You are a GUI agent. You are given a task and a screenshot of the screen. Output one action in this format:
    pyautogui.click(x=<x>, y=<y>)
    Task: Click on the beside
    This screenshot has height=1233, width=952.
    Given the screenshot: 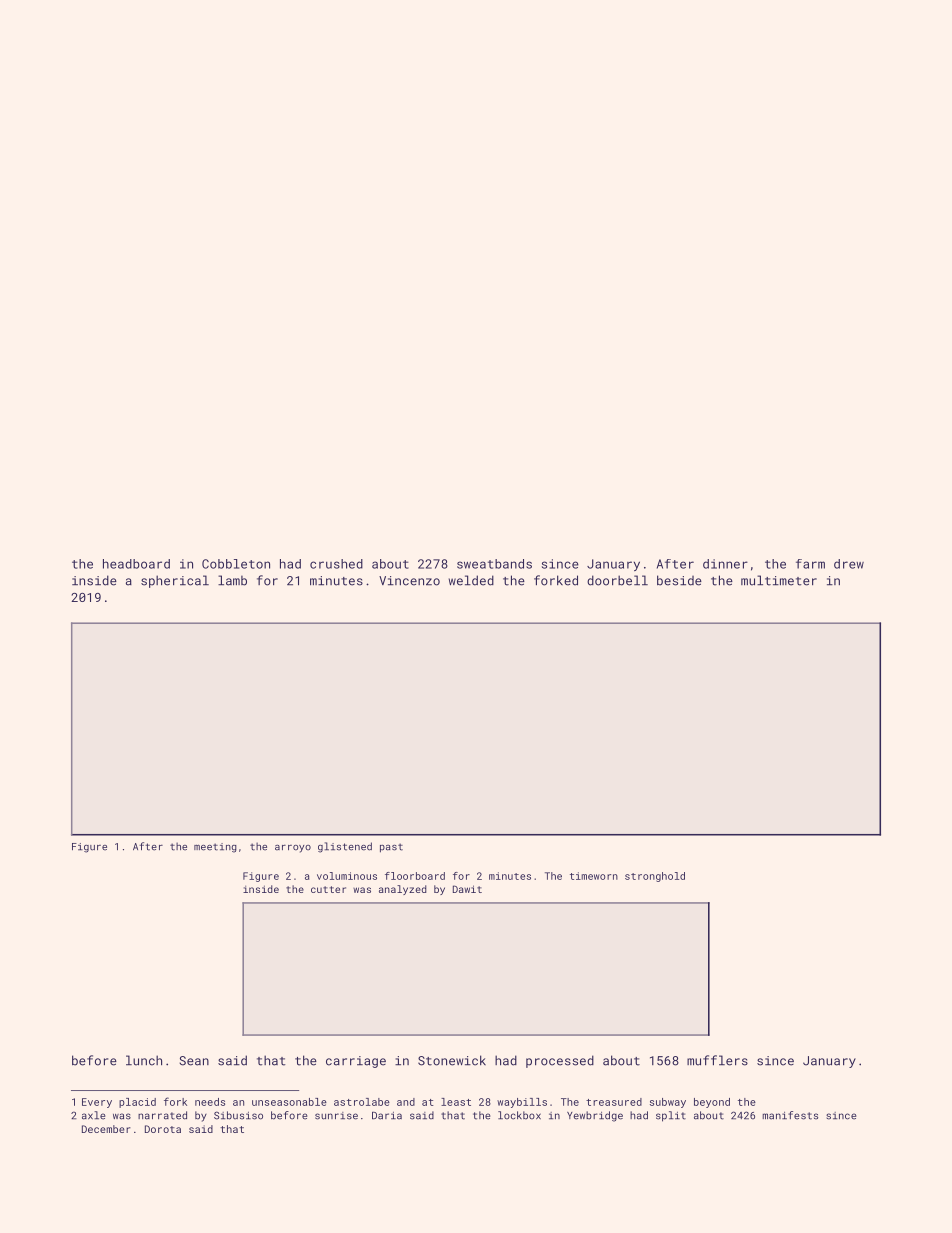 What is the action you would take?
    pyautogui.click(x=679, y=580)
